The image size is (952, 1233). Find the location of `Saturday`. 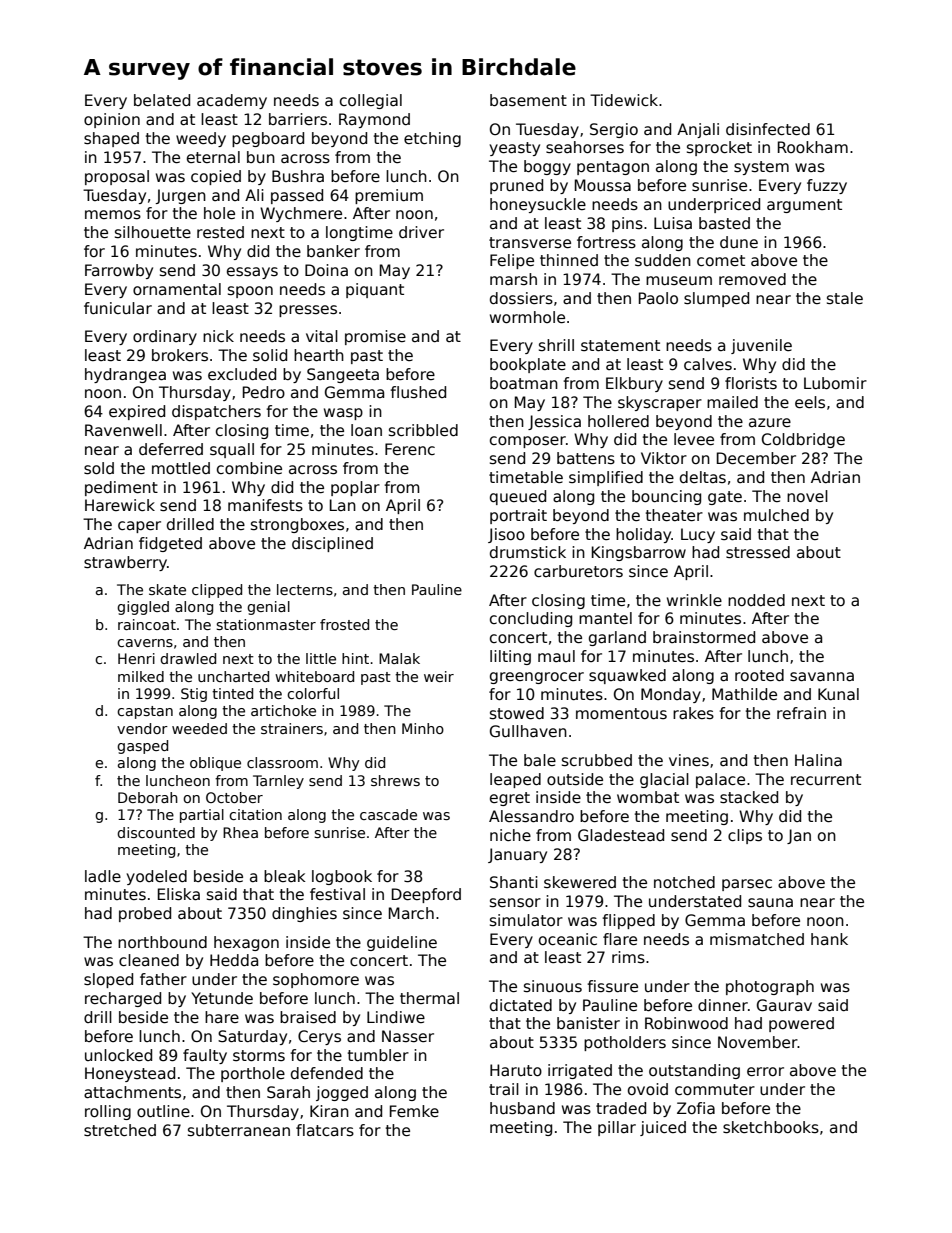

Saturday is located at coordinates (252, 1037).
